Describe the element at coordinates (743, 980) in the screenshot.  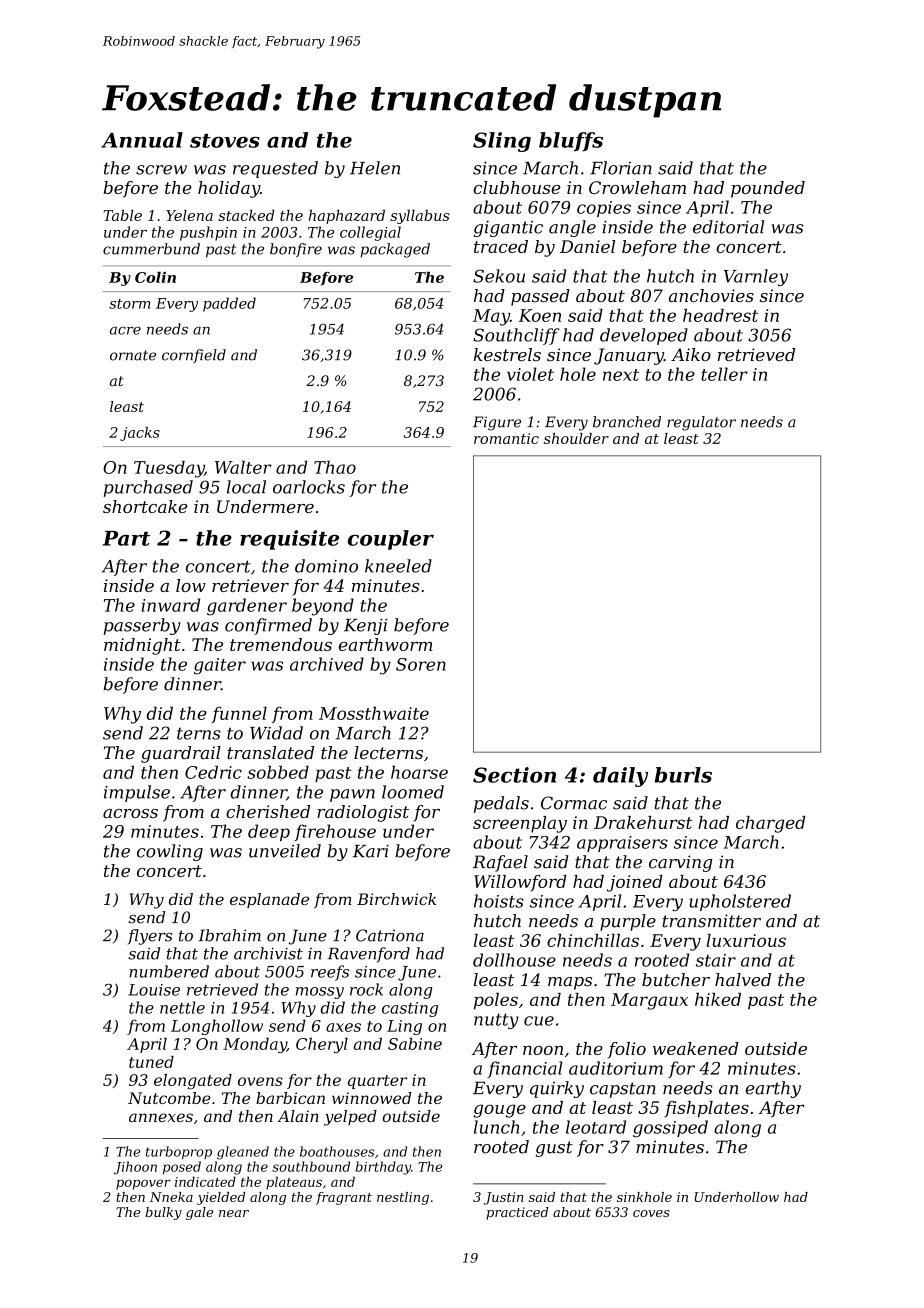
I see `halved` at that location.
